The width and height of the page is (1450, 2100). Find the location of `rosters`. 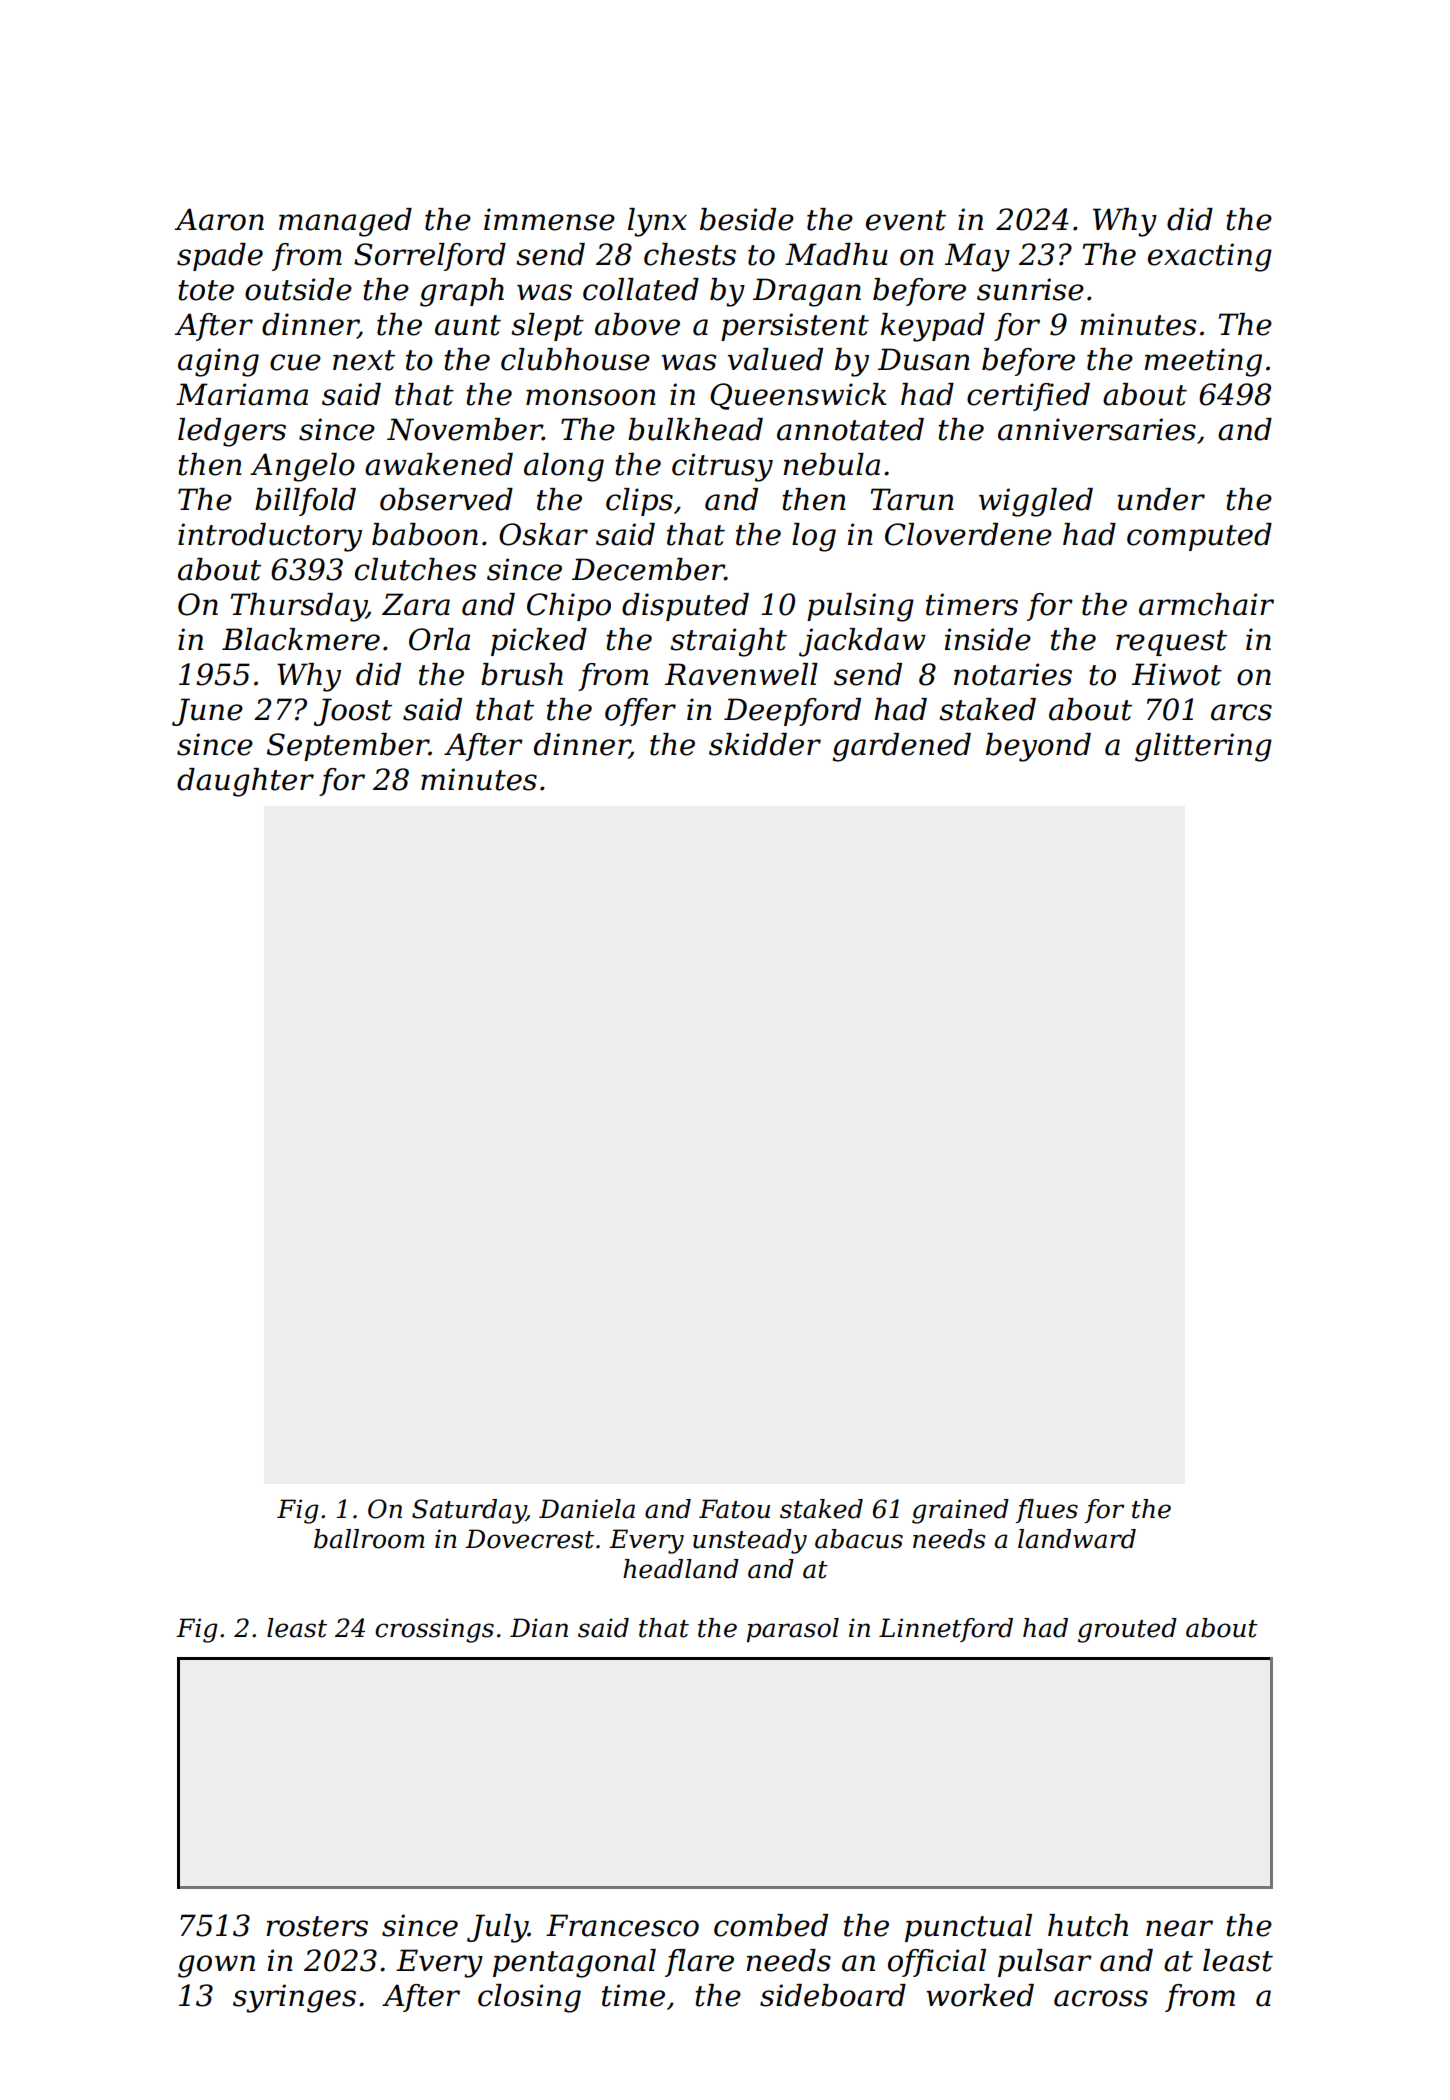

rosters is located at coordinates (317, 1926).
